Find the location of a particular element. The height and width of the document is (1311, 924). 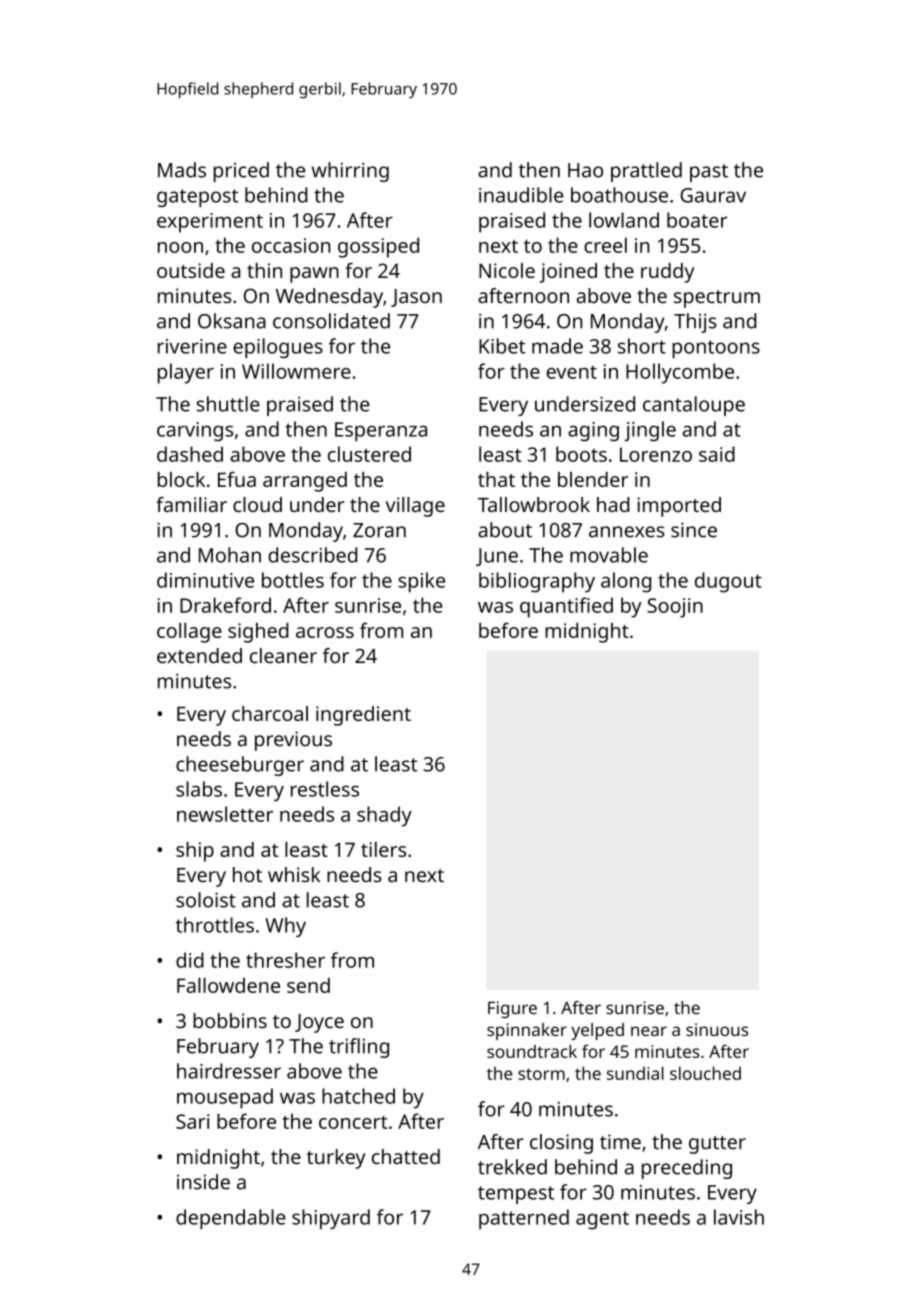

inaudible is located at coordinates (521, 195).
